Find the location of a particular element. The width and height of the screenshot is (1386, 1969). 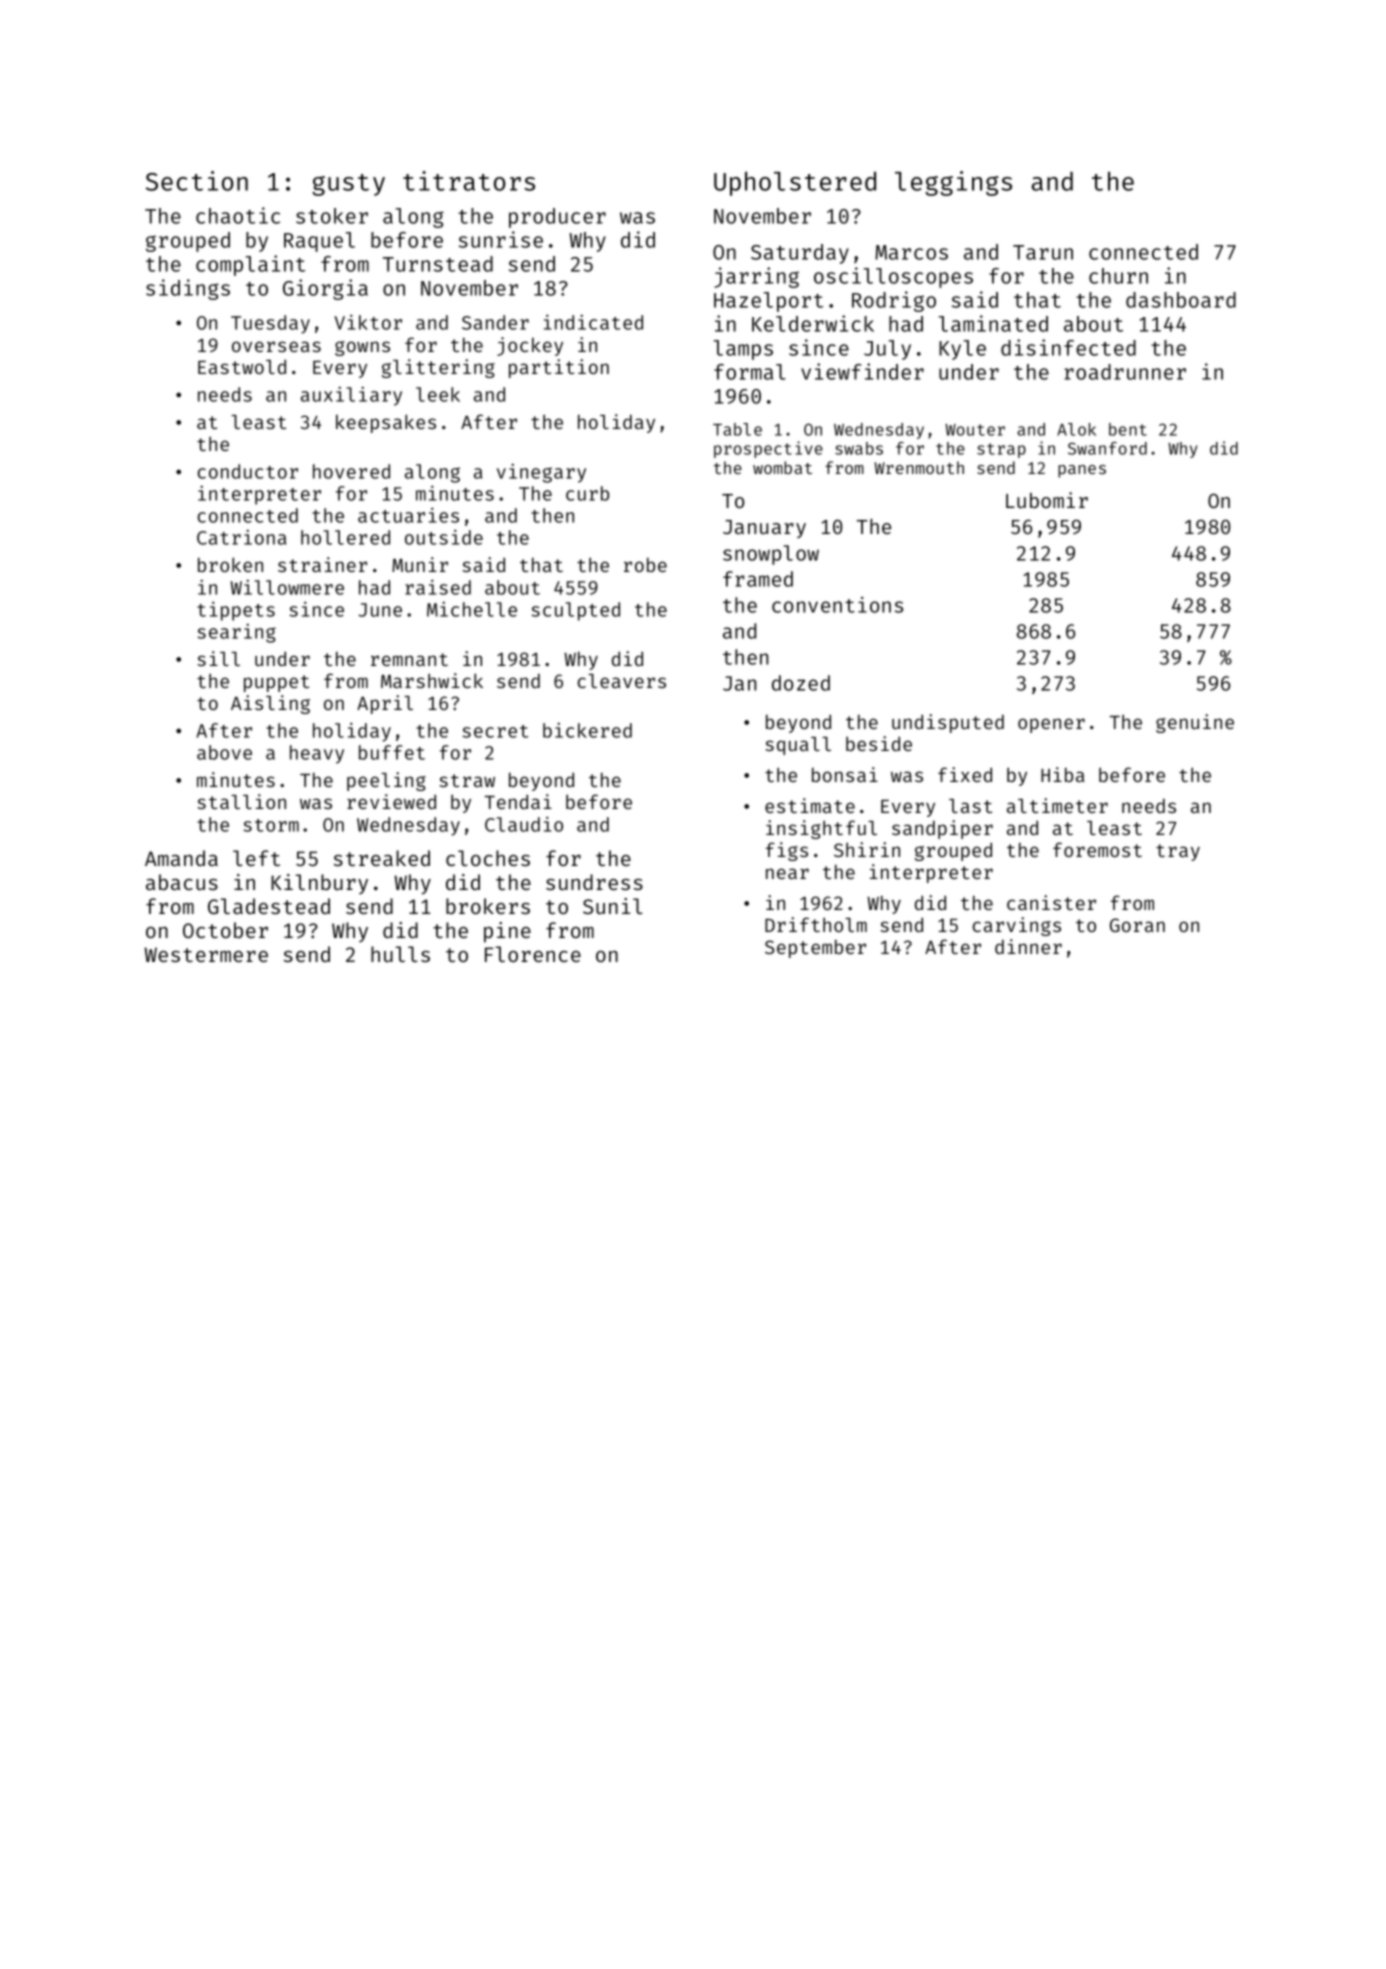

dashboard is located at coordinates (1181, 300).
